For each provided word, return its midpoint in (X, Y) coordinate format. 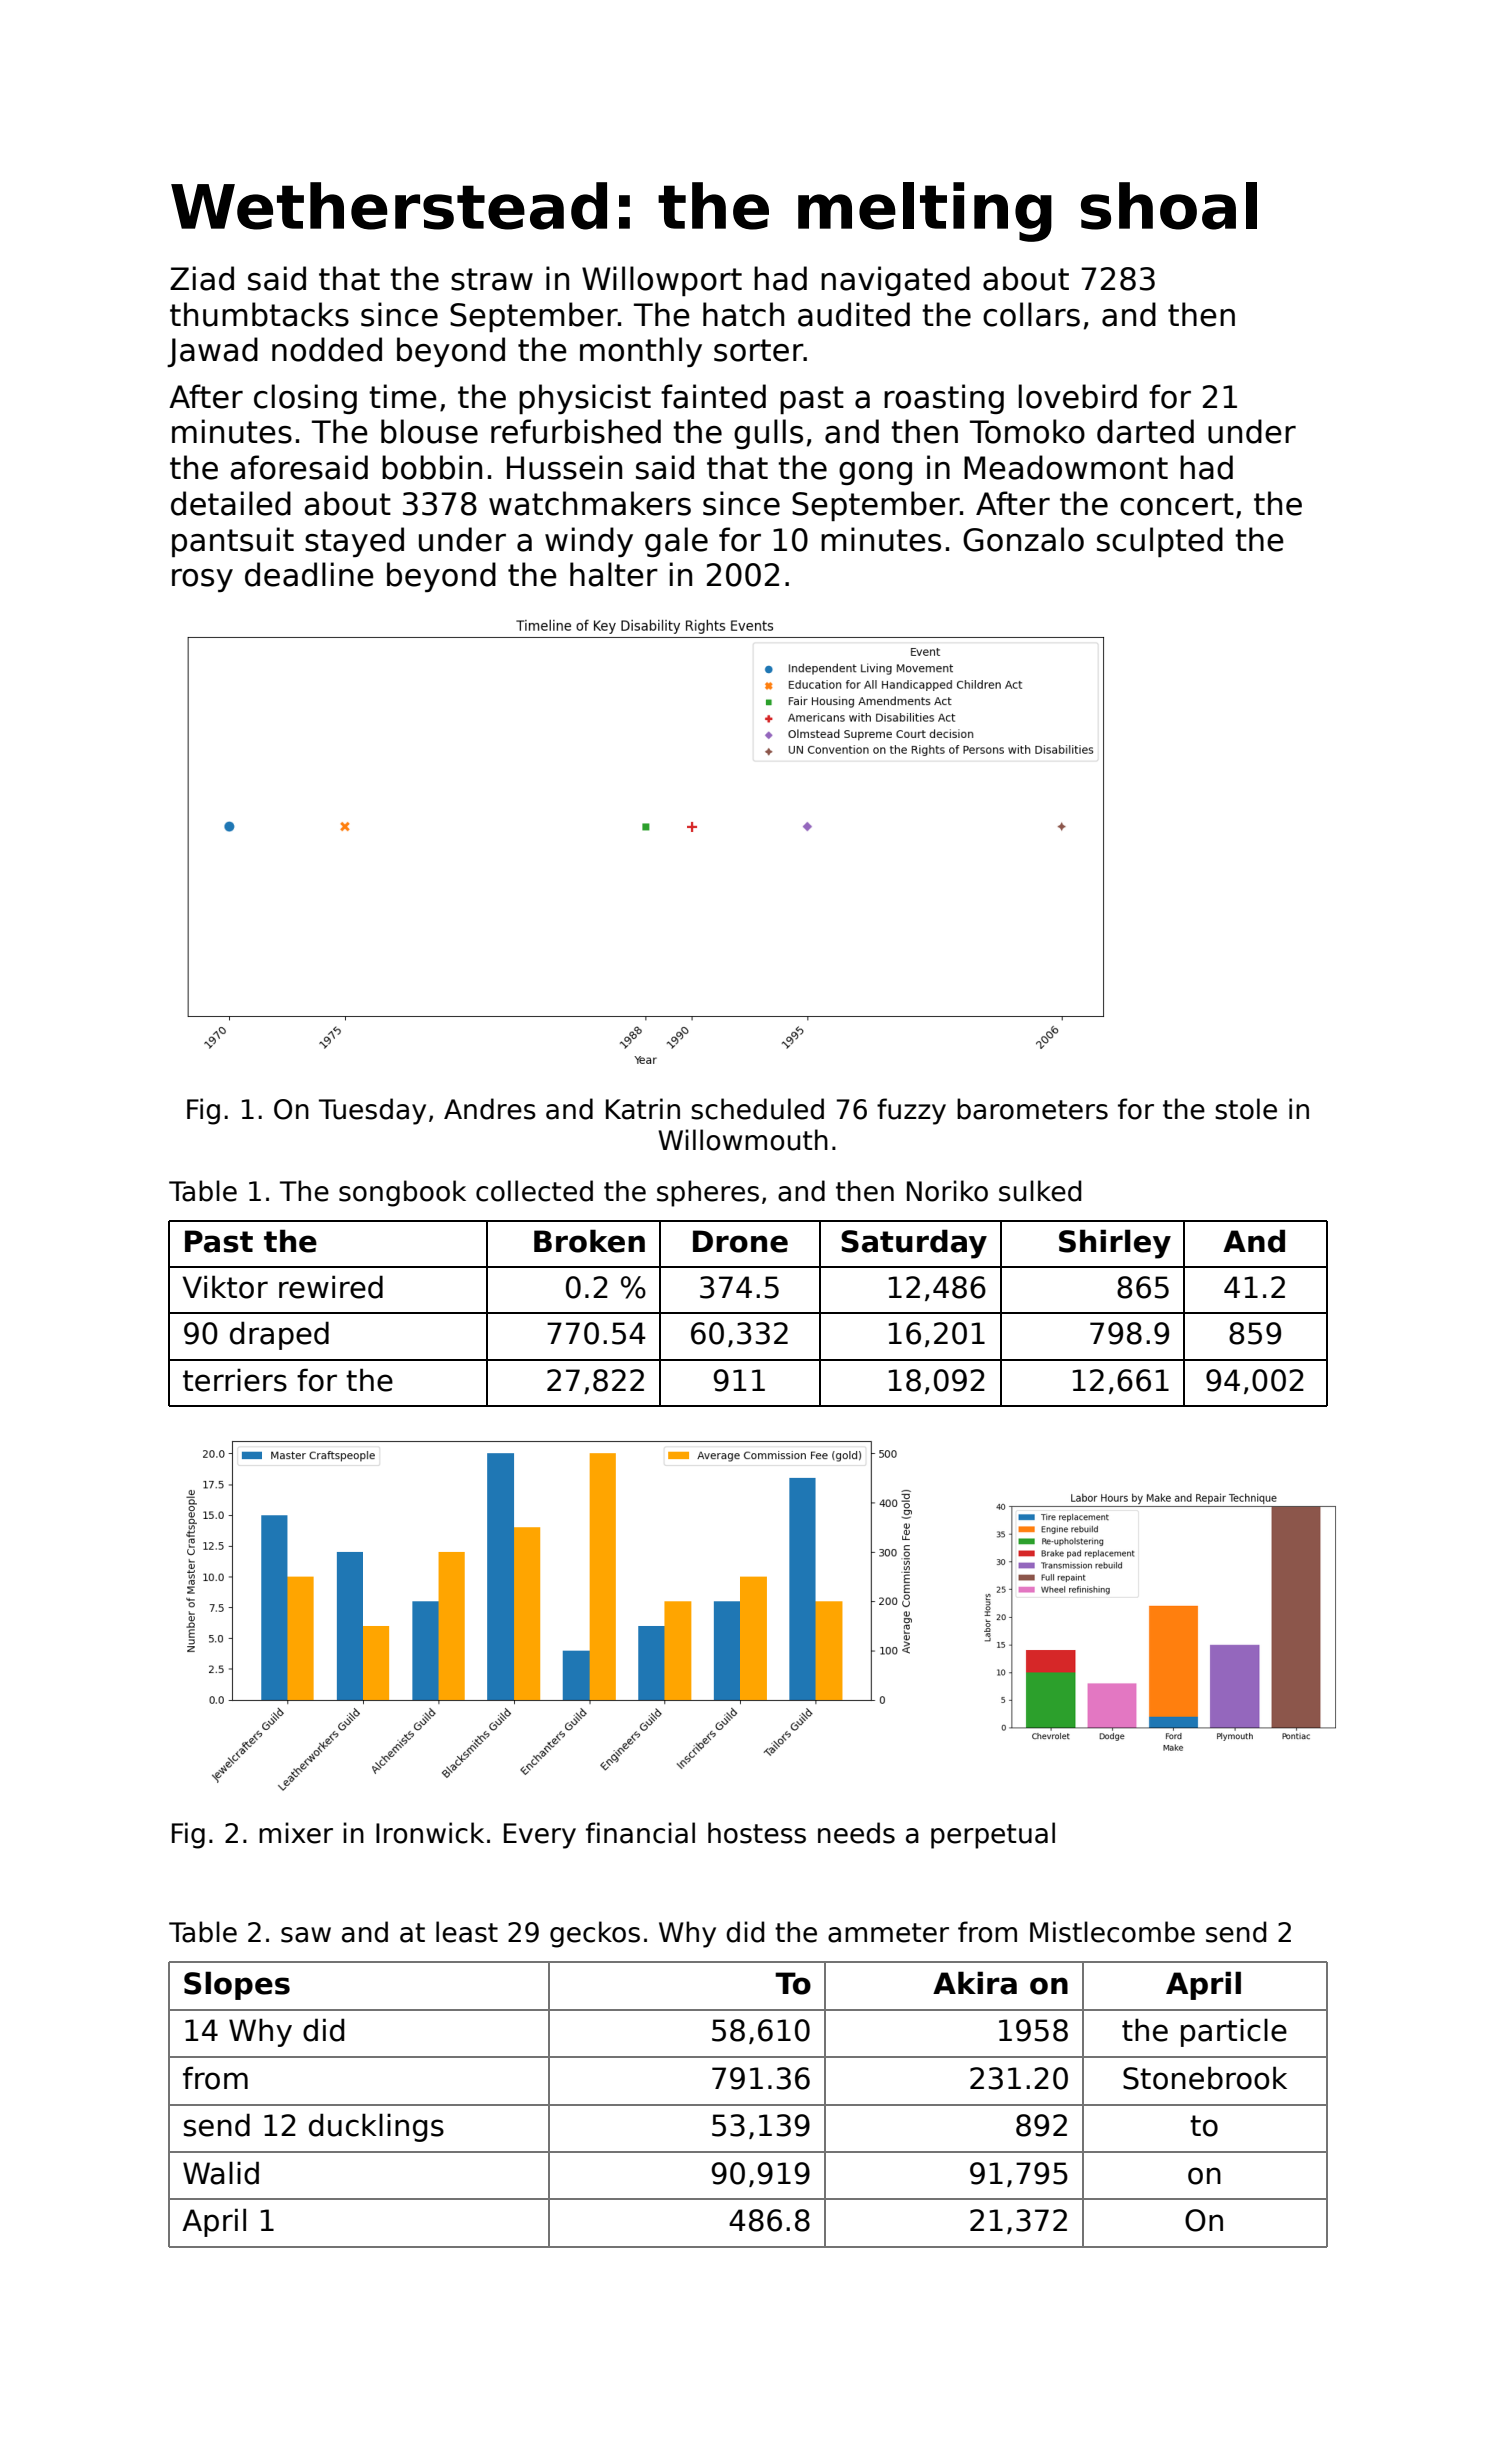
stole (1246, 1109)
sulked (1040, 1191)
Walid (221, 2173)
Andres (490, 1109)
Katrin (643, 1109)
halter (614, 574)
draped (279, 1335)
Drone (740, 1241)
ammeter (888, 1933)
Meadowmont (1066, 467)
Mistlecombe (1112, 1932)
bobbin (432, 467)
